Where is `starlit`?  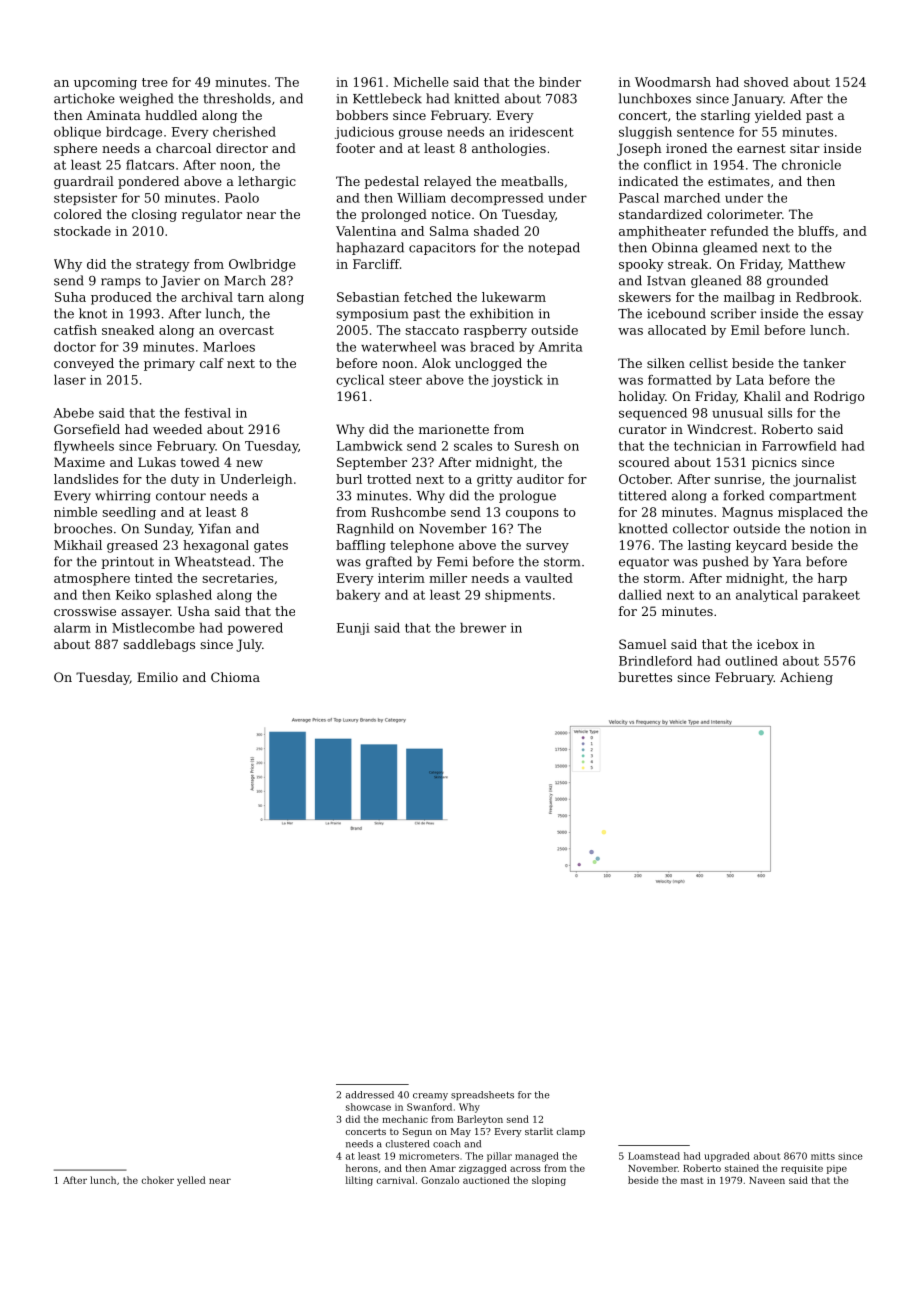
starlit is located at coordinates (539, 1131).
